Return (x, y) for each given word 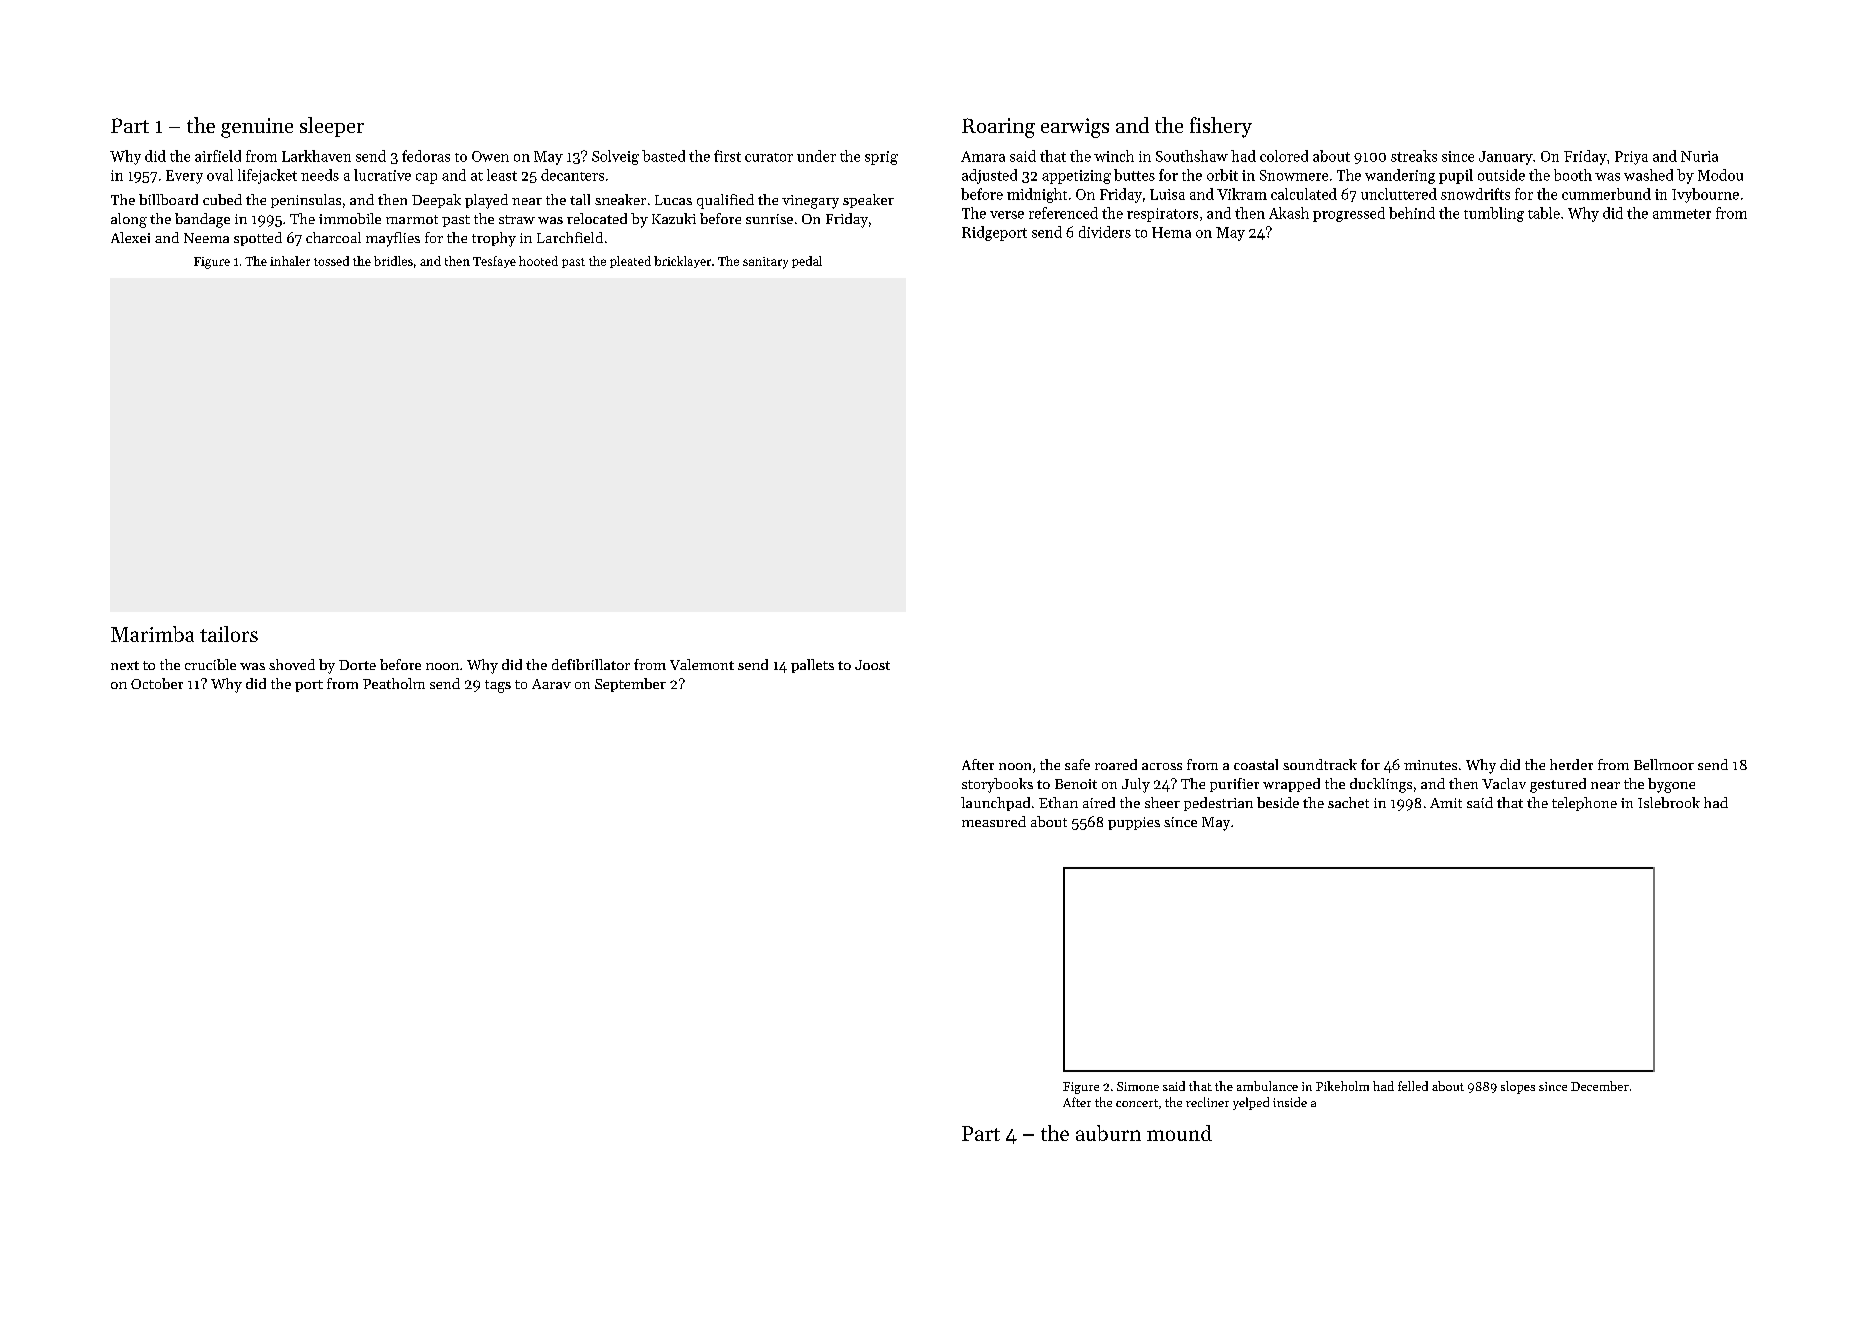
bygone (1671, 785)
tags (498, 686)
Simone (1138, 1086)
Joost (872, 665)
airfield (218, 156)
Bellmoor (1664, 764)
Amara (983, 156)
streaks (1414, 156)
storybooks (997, 785)
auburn (1108, 1133)
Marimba (152, 634)
